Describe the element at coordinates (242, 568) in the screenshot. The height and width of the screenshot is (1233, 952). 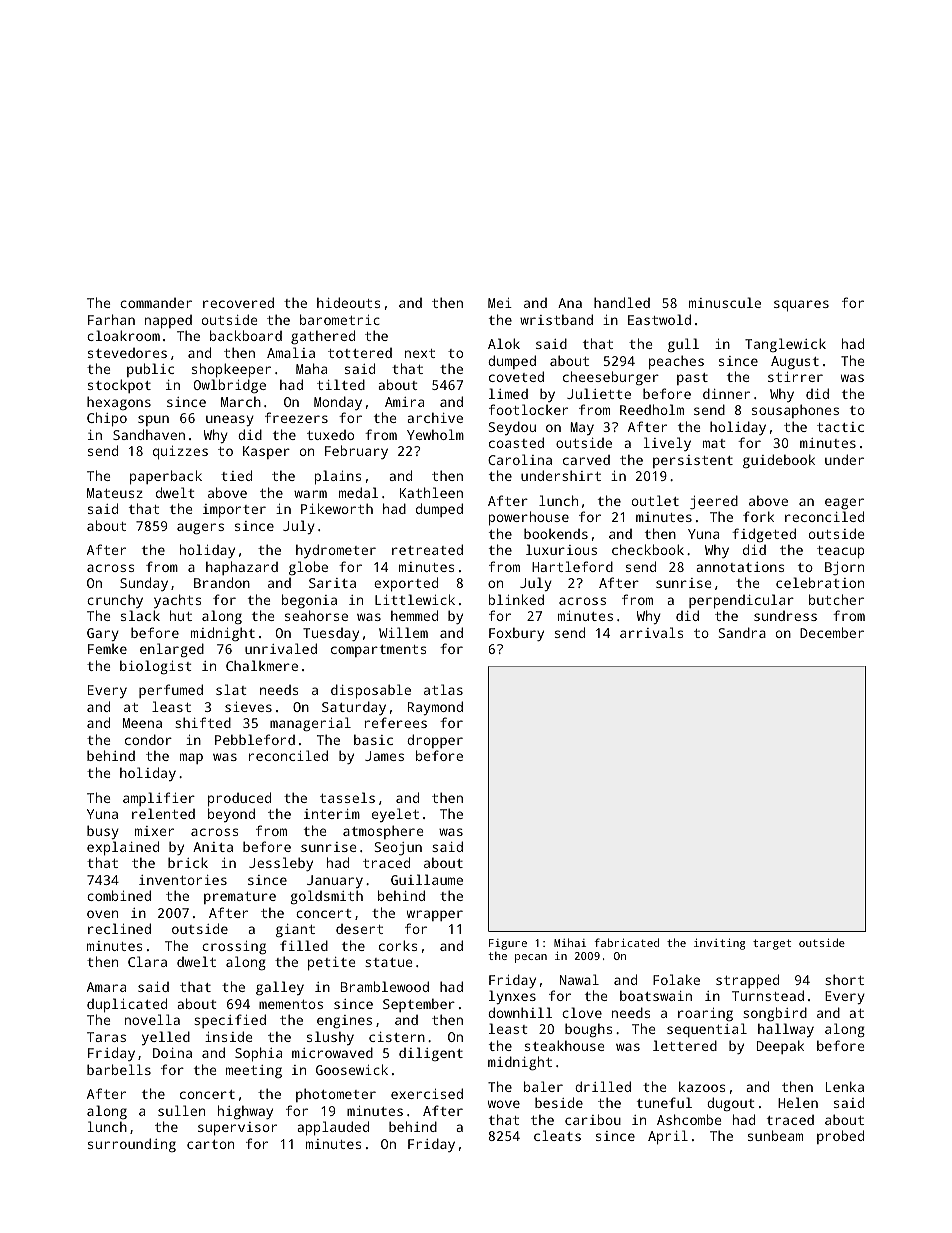
I see `haphazard` at that location.
